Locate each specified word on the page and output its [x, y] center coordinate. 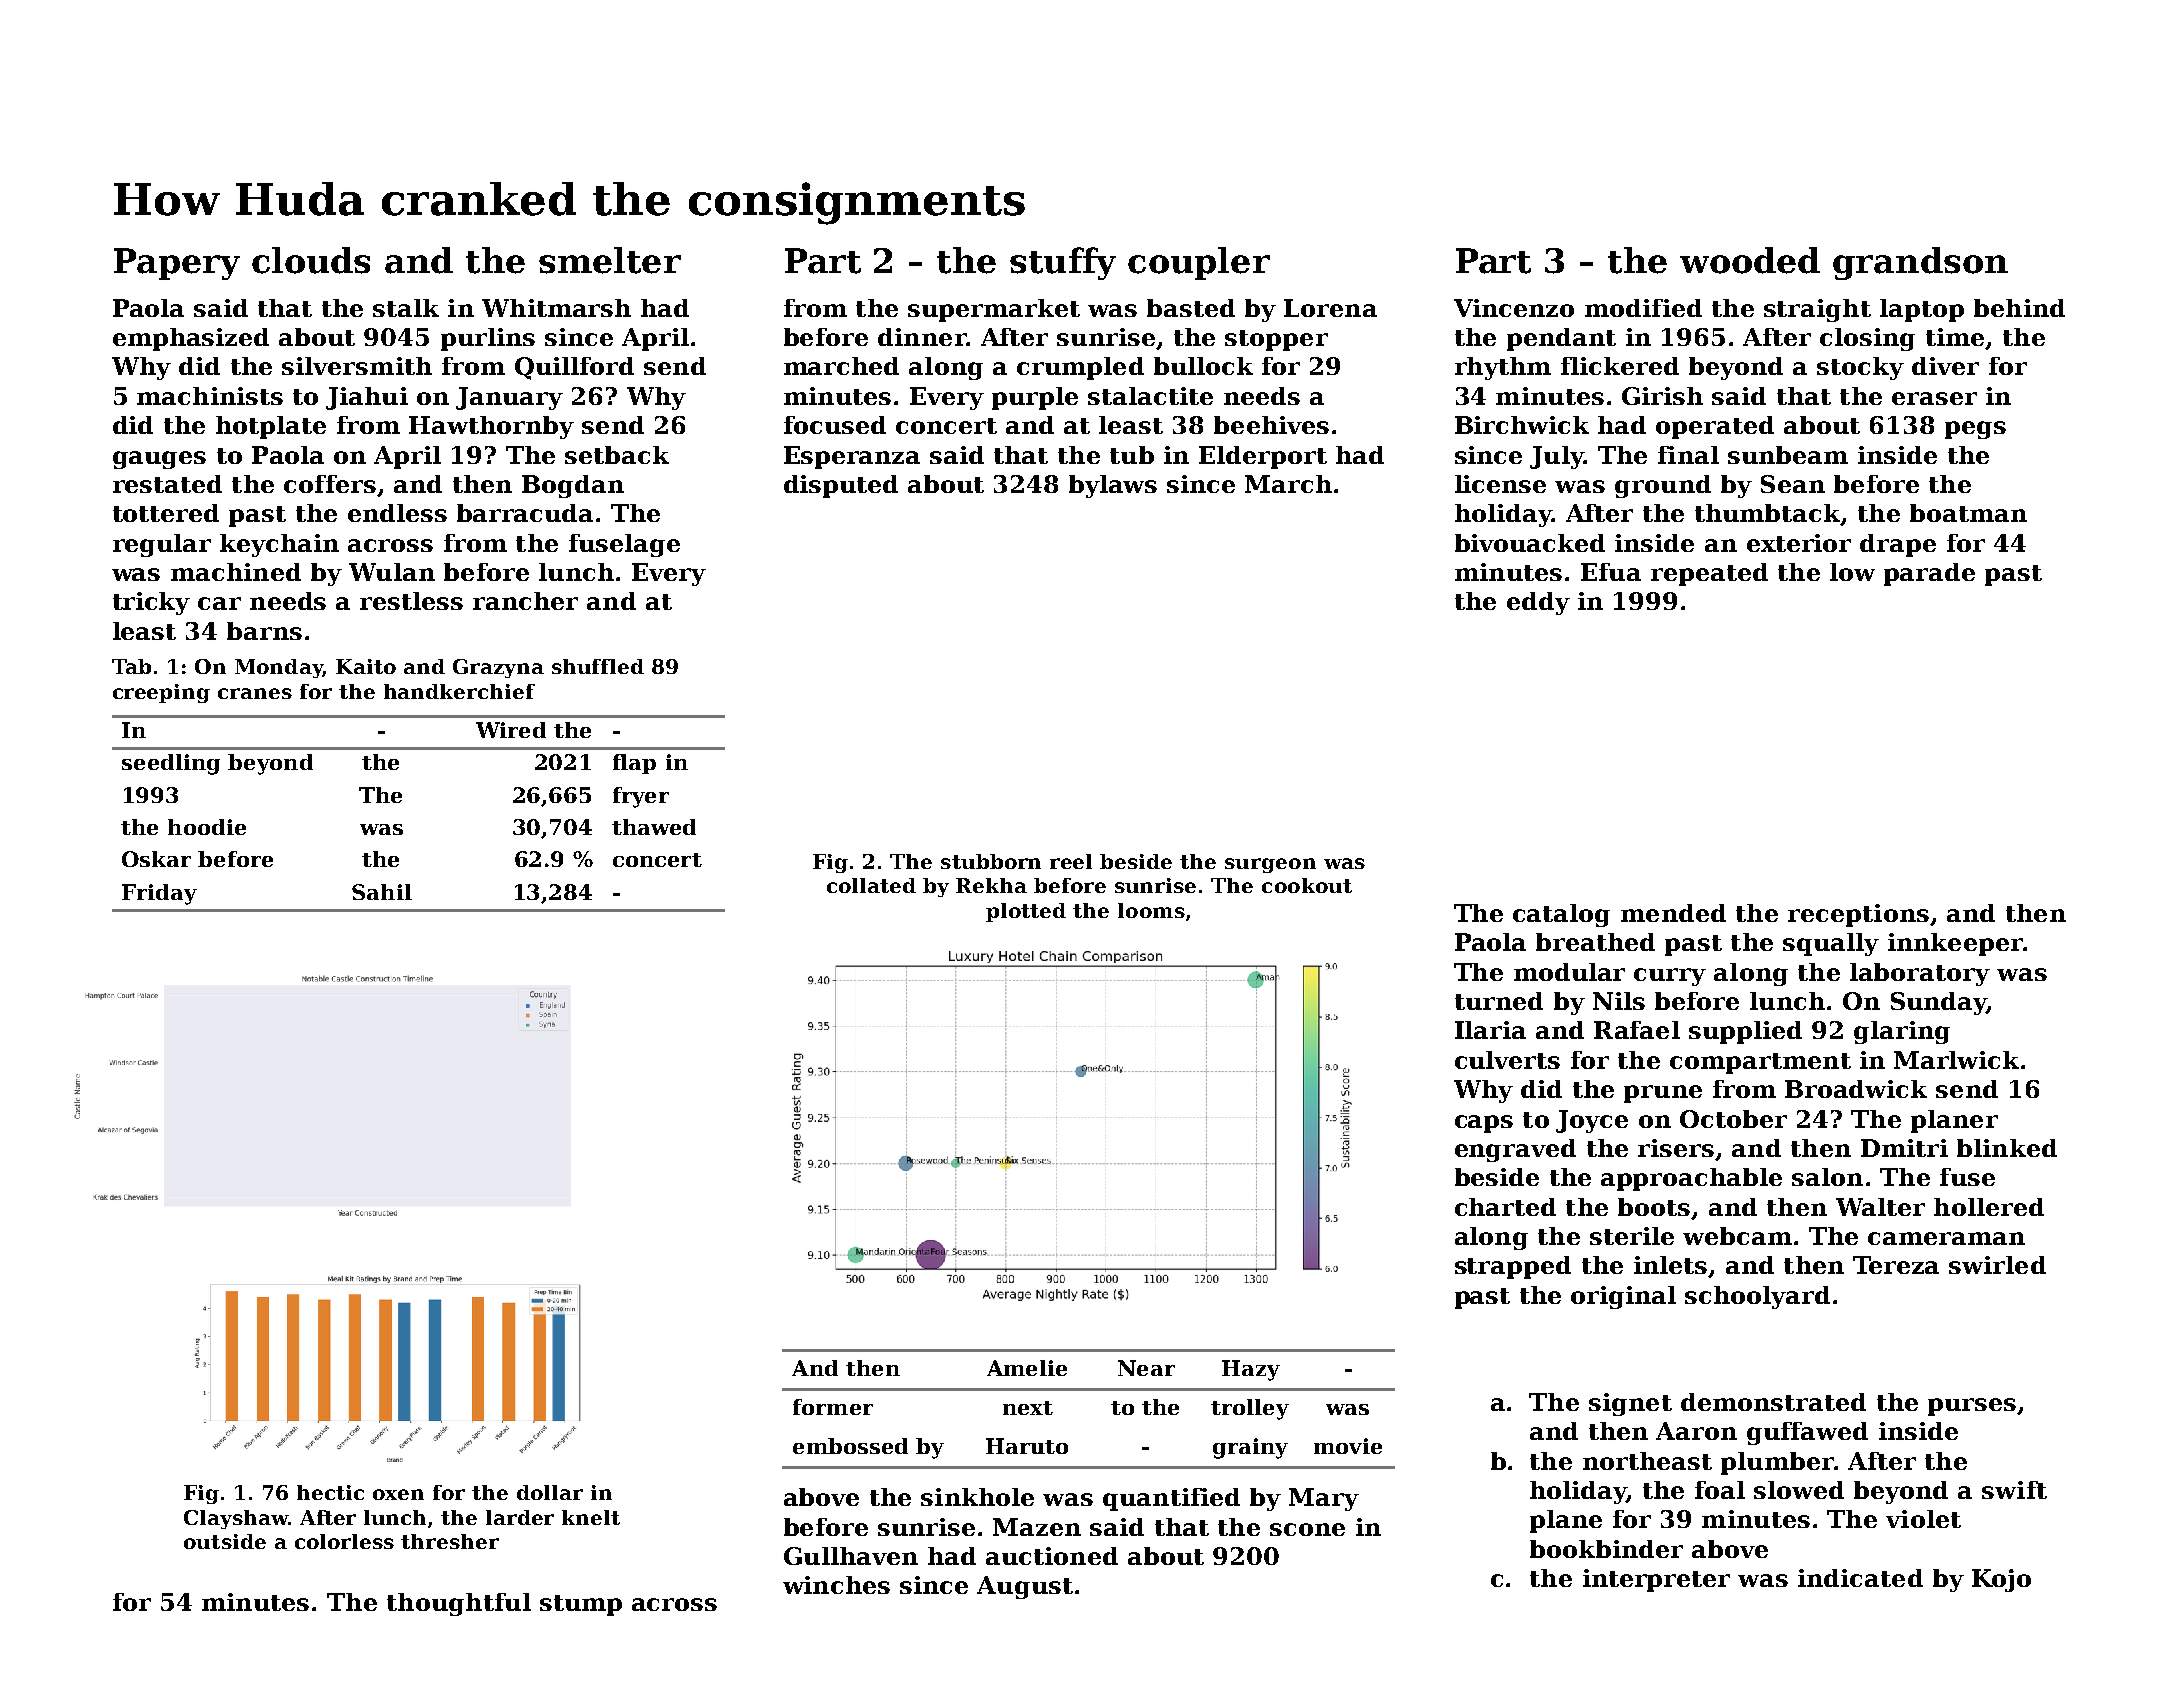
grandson [1920, 263]
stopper [1276, 340]
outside [225, 1541]
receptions [1858, 915]
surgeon [1270, 865]
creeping [161, 693]
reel [1071, 861]
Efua [1611, 572]
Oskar [156, 859]
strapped [1513, 1267]
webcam [1737, 1236]
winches [836, 1585]
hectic [330, 1492]
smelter [610, 260]
